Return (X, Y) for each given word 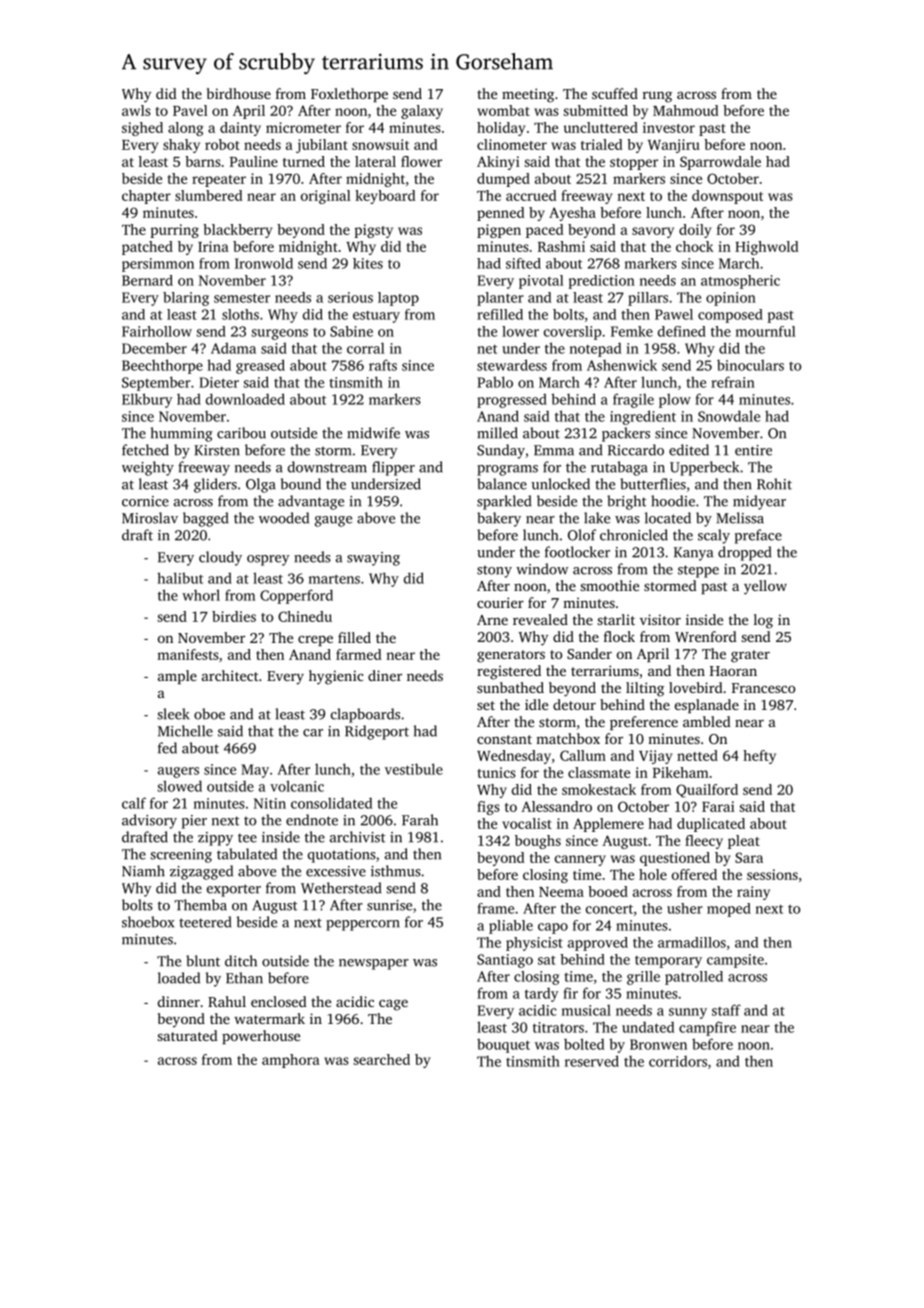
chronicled (634, 535)
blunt (203, 961)
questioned (675, 859)
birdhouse (239, 93)
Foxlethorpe (349, 95)
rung (657, 97)
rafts (383, 365)
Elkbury (147, 400)
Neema (561, 892)
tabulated (247, 854)
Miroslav (150, 518)
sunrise (389, 905)
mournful (765, 331)
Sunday (501, 451)
